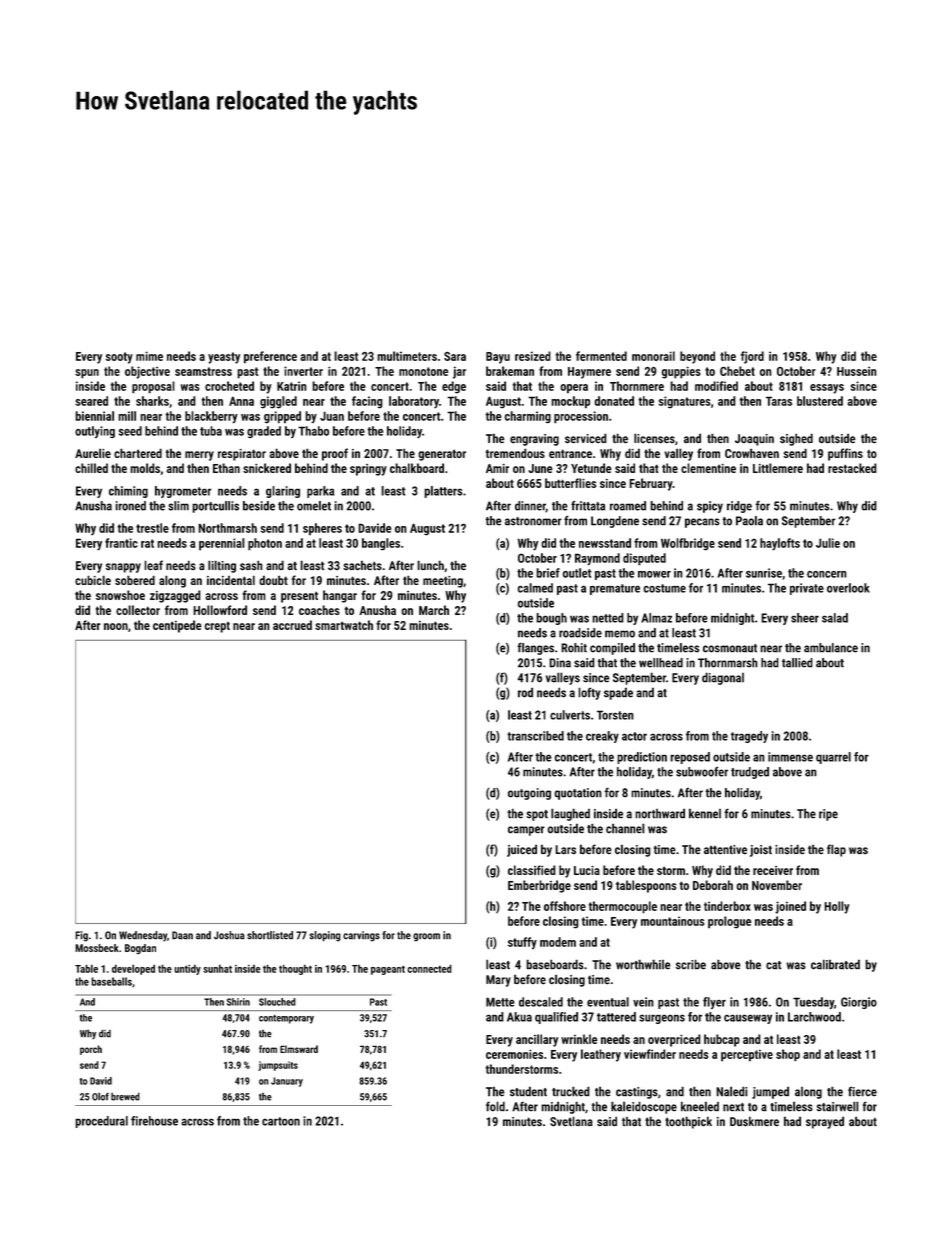 This screenshot has width=952, height=1233. What do you see at coordinates (752, 357) in the screenshot?
I see `fjord` at bounding box center [752, 357].
